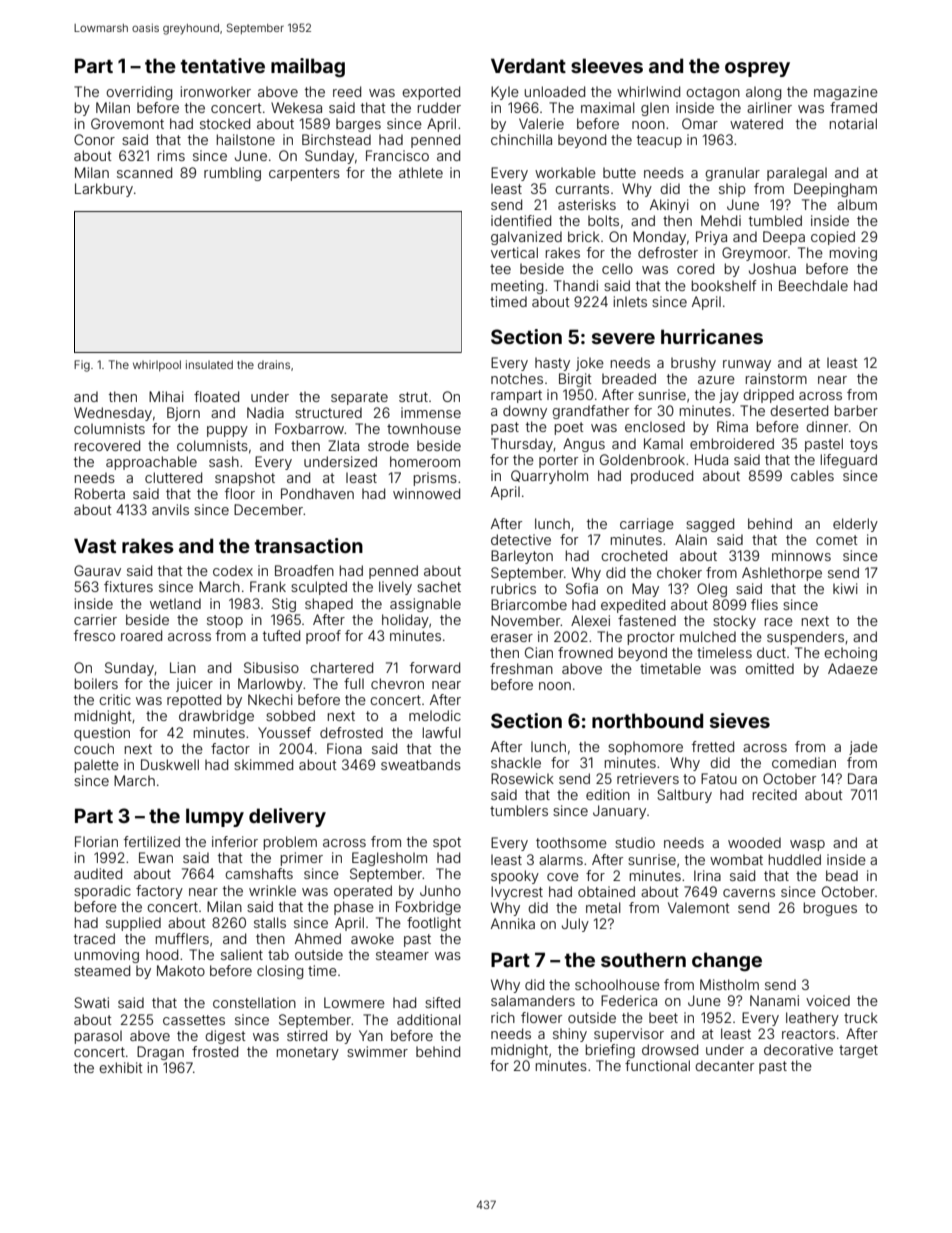  What do you see at coordinates (284, 732) in the screenshot?
I see `Youssef` at bounding box center [284, 732].
